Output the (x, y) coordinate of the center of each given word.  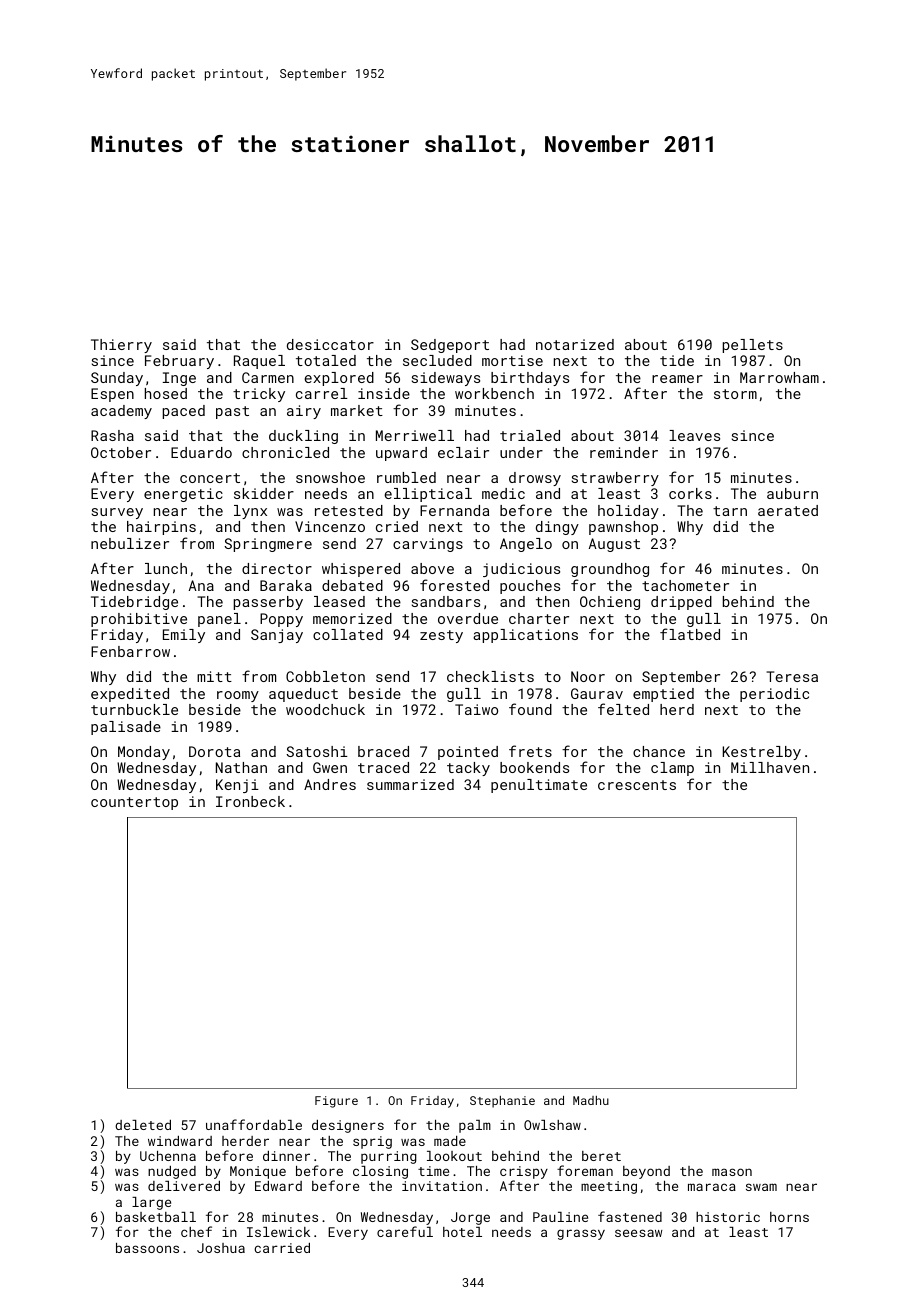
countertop (134, 803)
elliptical (428, 495)
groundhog (610, 570)
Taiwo (476, 709)
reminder (624, 452)
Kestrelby (762, 753)
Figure (336, 1102)
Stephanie (502, 1102)
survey (117, 513)
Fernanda (454, 510)
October (121, 452)
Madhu (591, 1100)
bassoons (147, 1248)
